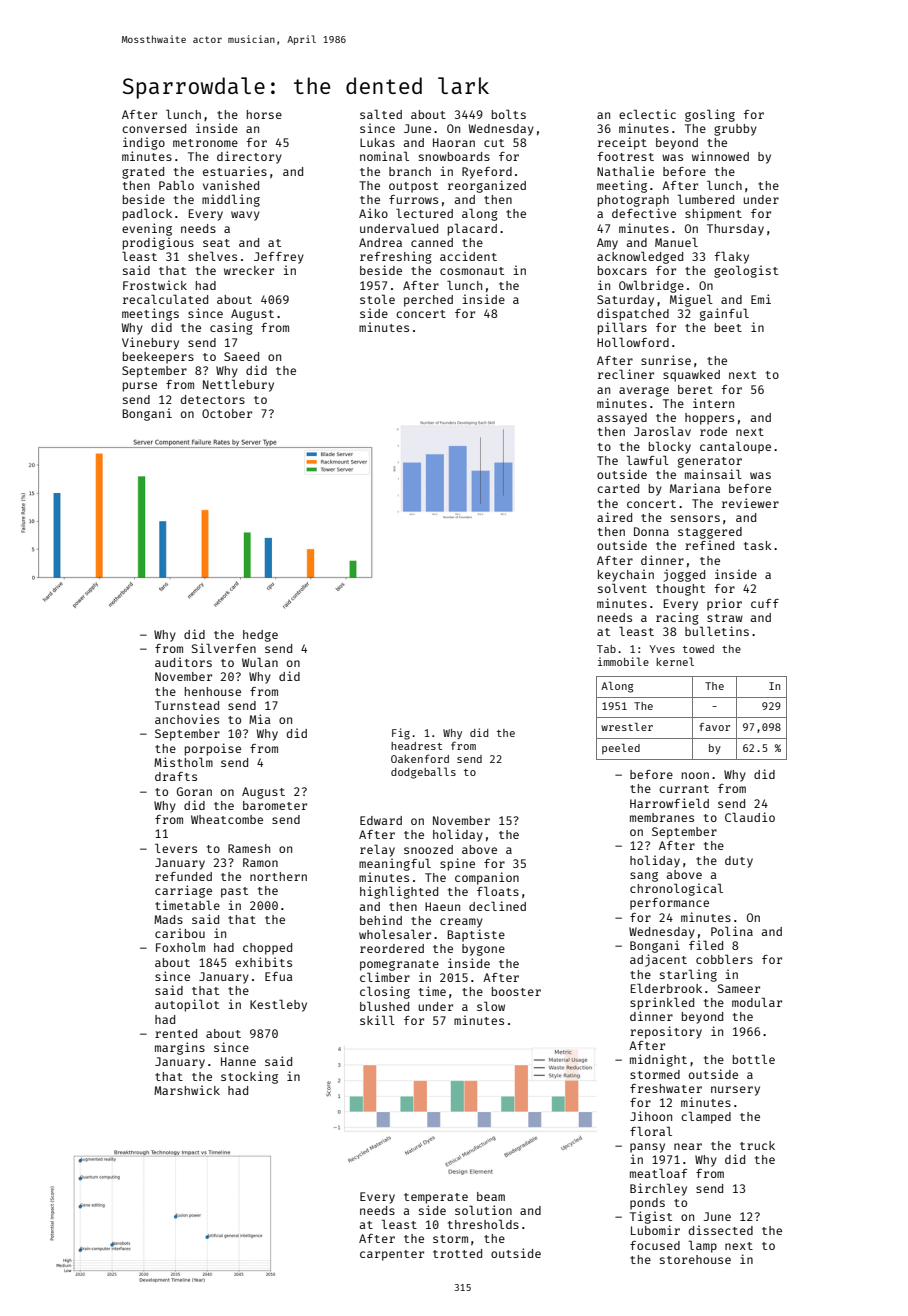 This screenshot has width=908, height=1316. Describe the element at coordinates (227, 819) in the screenshot. I see `Wheatcombe` at that location.
